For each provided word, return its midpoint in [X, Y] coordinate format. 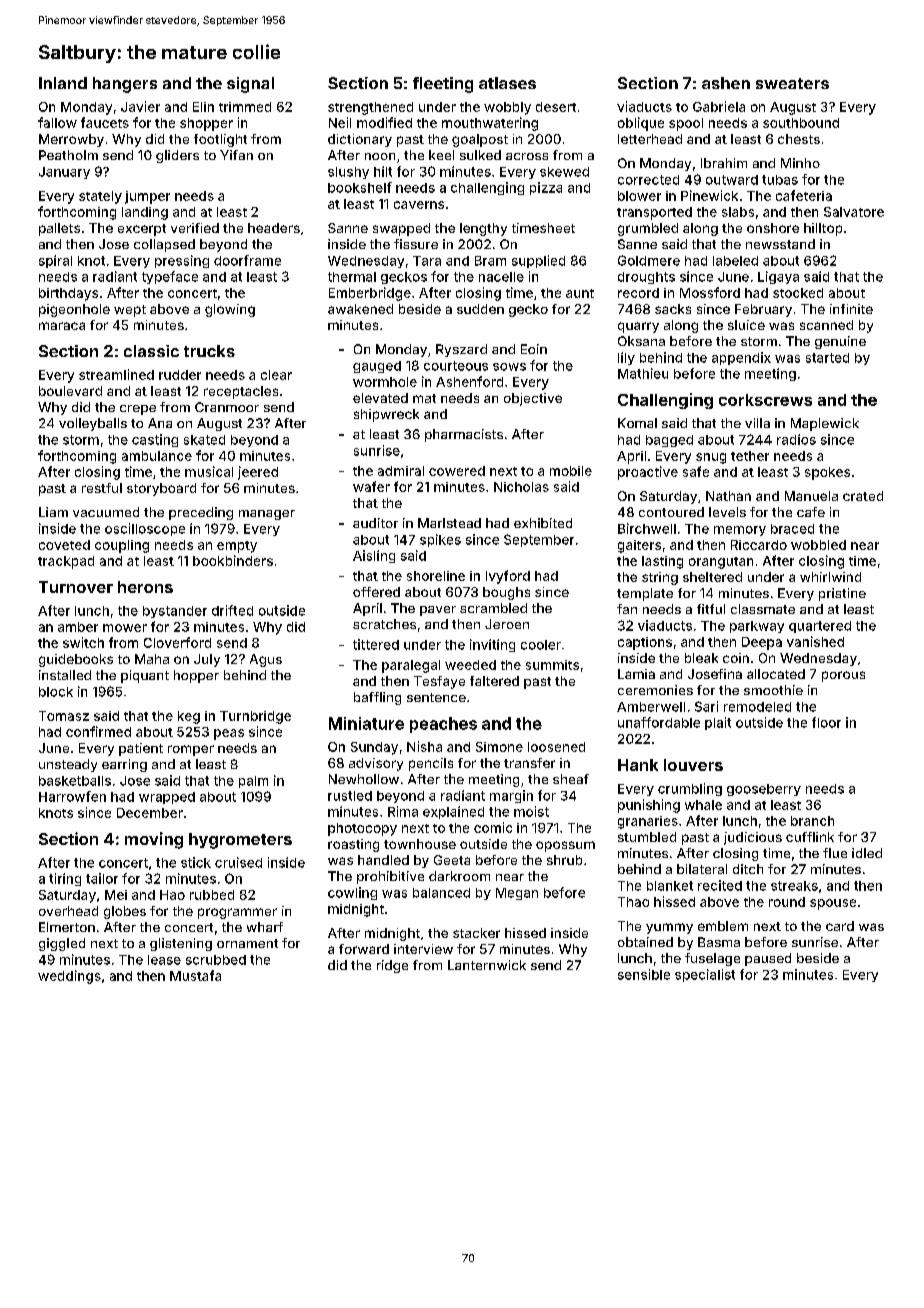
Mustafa [195, 975]
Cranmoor [227, 407]
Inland [63, 83]
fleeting [443, 85]
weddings [69, 977]
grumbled [648, 229]
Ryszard [461, 350]
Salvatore [854, 212]
